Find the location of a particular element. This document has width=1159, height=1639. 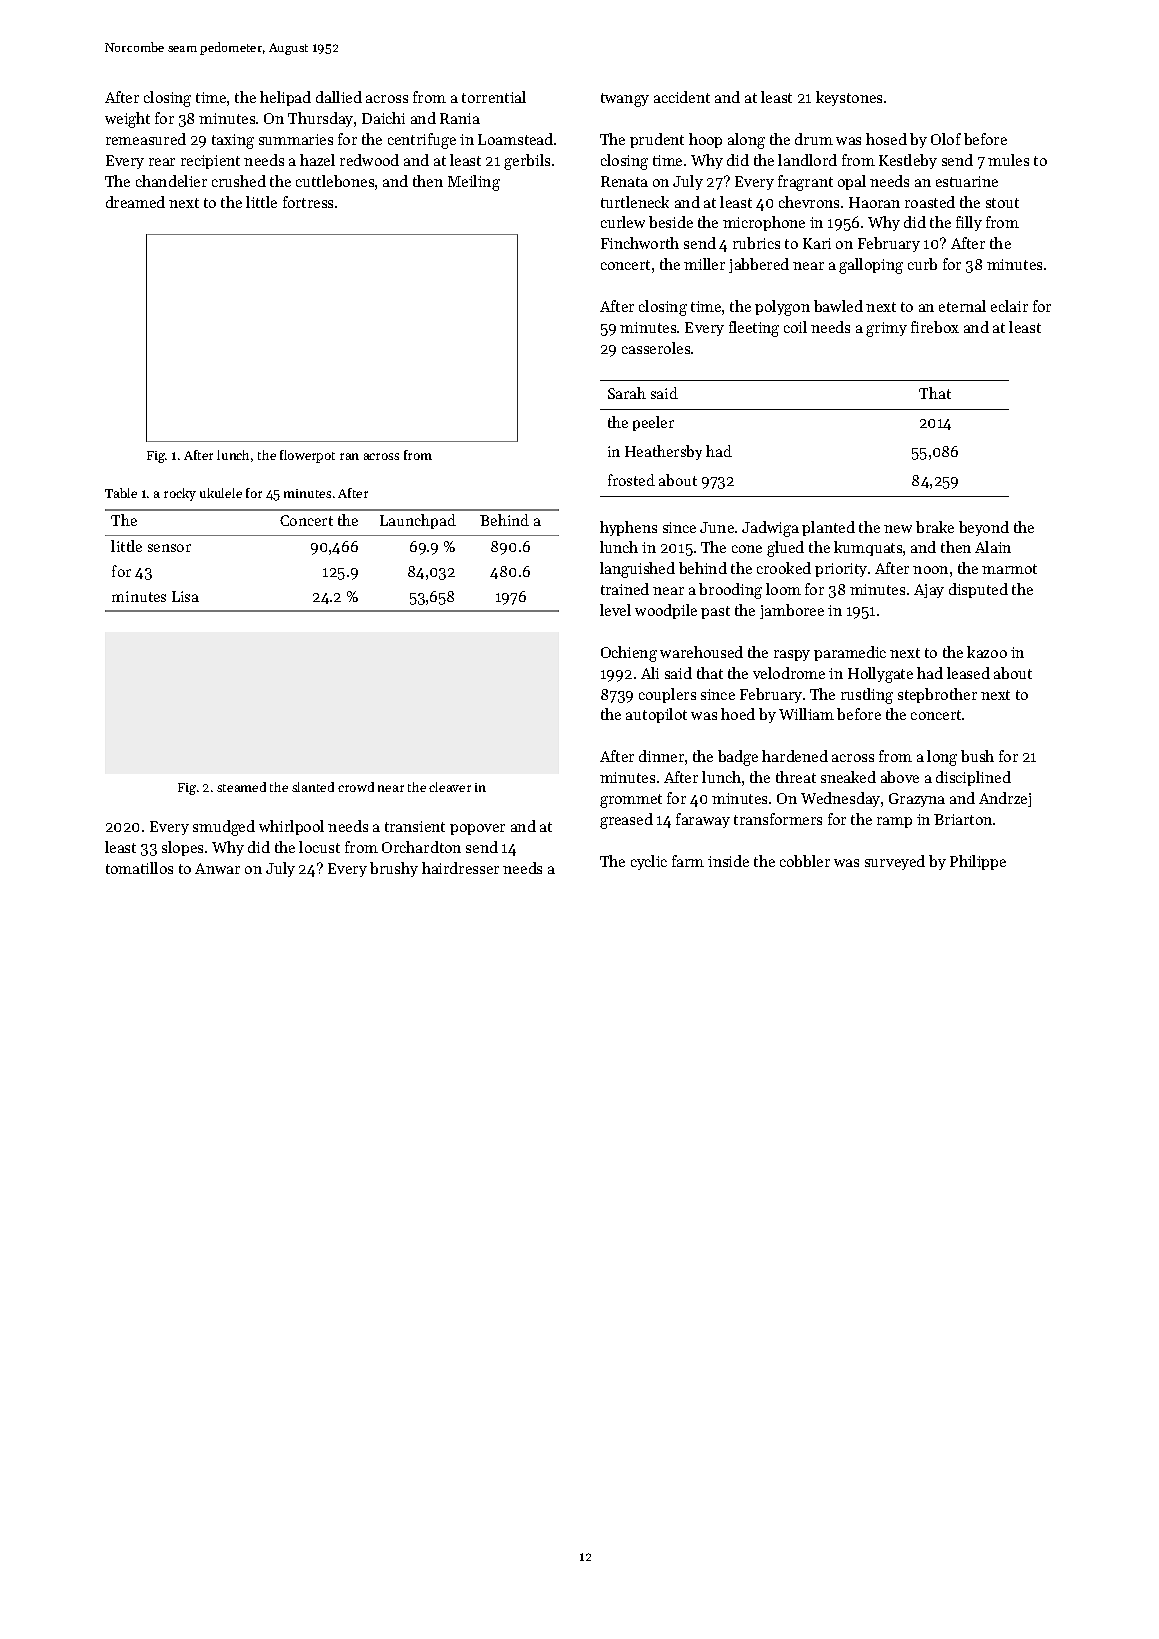

trained is located at coordinates (625, 589).
